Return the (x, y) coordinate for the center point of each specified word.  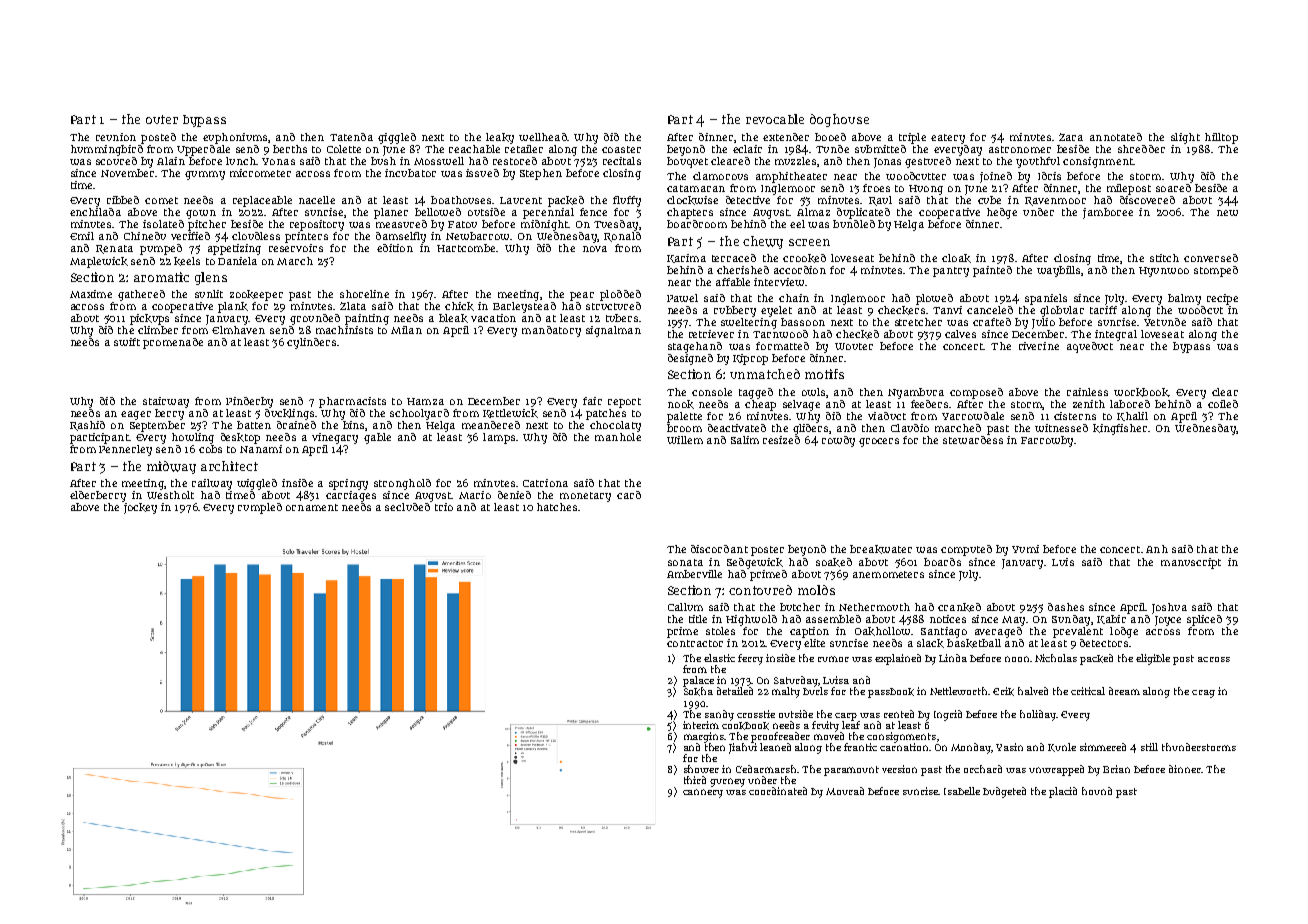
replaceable (262, 201)
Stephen (541, 174)
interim (701, 725)
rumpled (260, 508)
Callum (685, 607)
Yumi (1025, 549)
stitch (1164, 258)
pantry (951, 272)
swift (127, 342)
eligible (1153, 659)
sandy (719, 715)
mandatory (551, 331)
